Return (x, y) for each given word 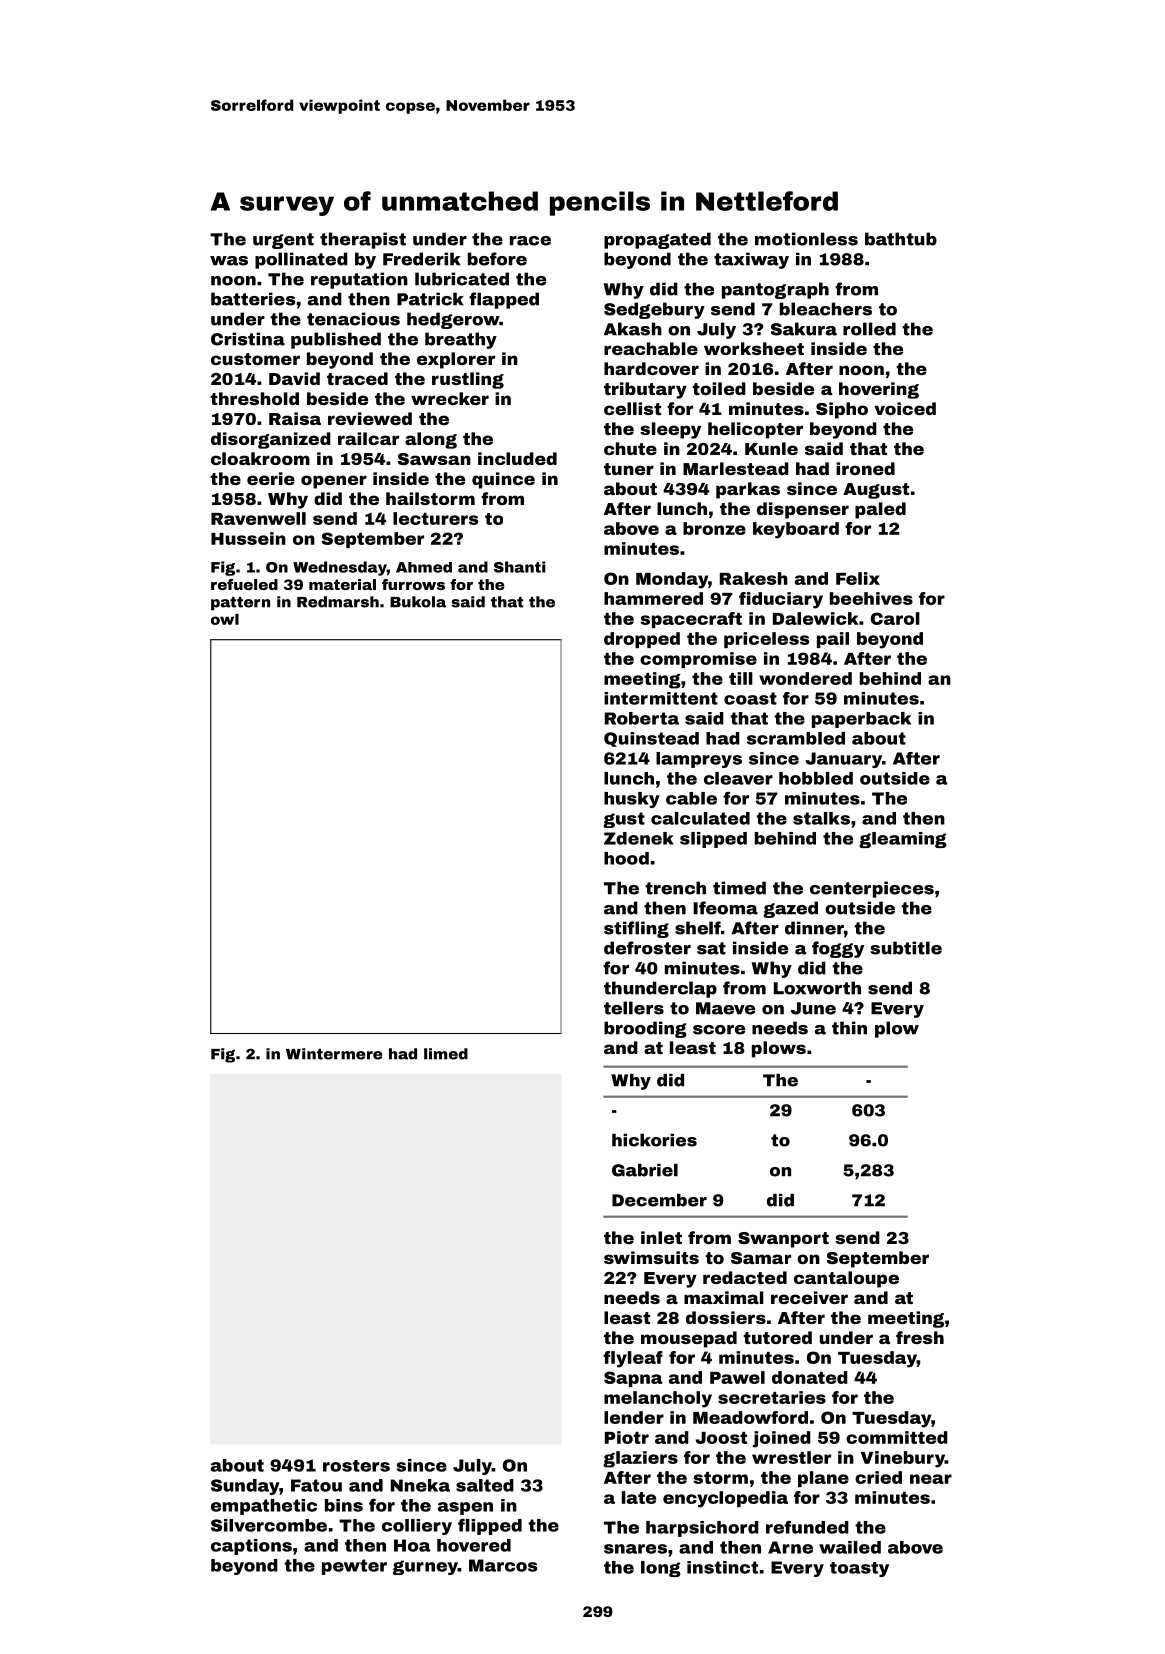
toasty (859, 1569)
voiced (905, 408)
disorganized (271, 440)
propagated (657, 240)
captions (251, 1547)
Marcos (503, 1565)
